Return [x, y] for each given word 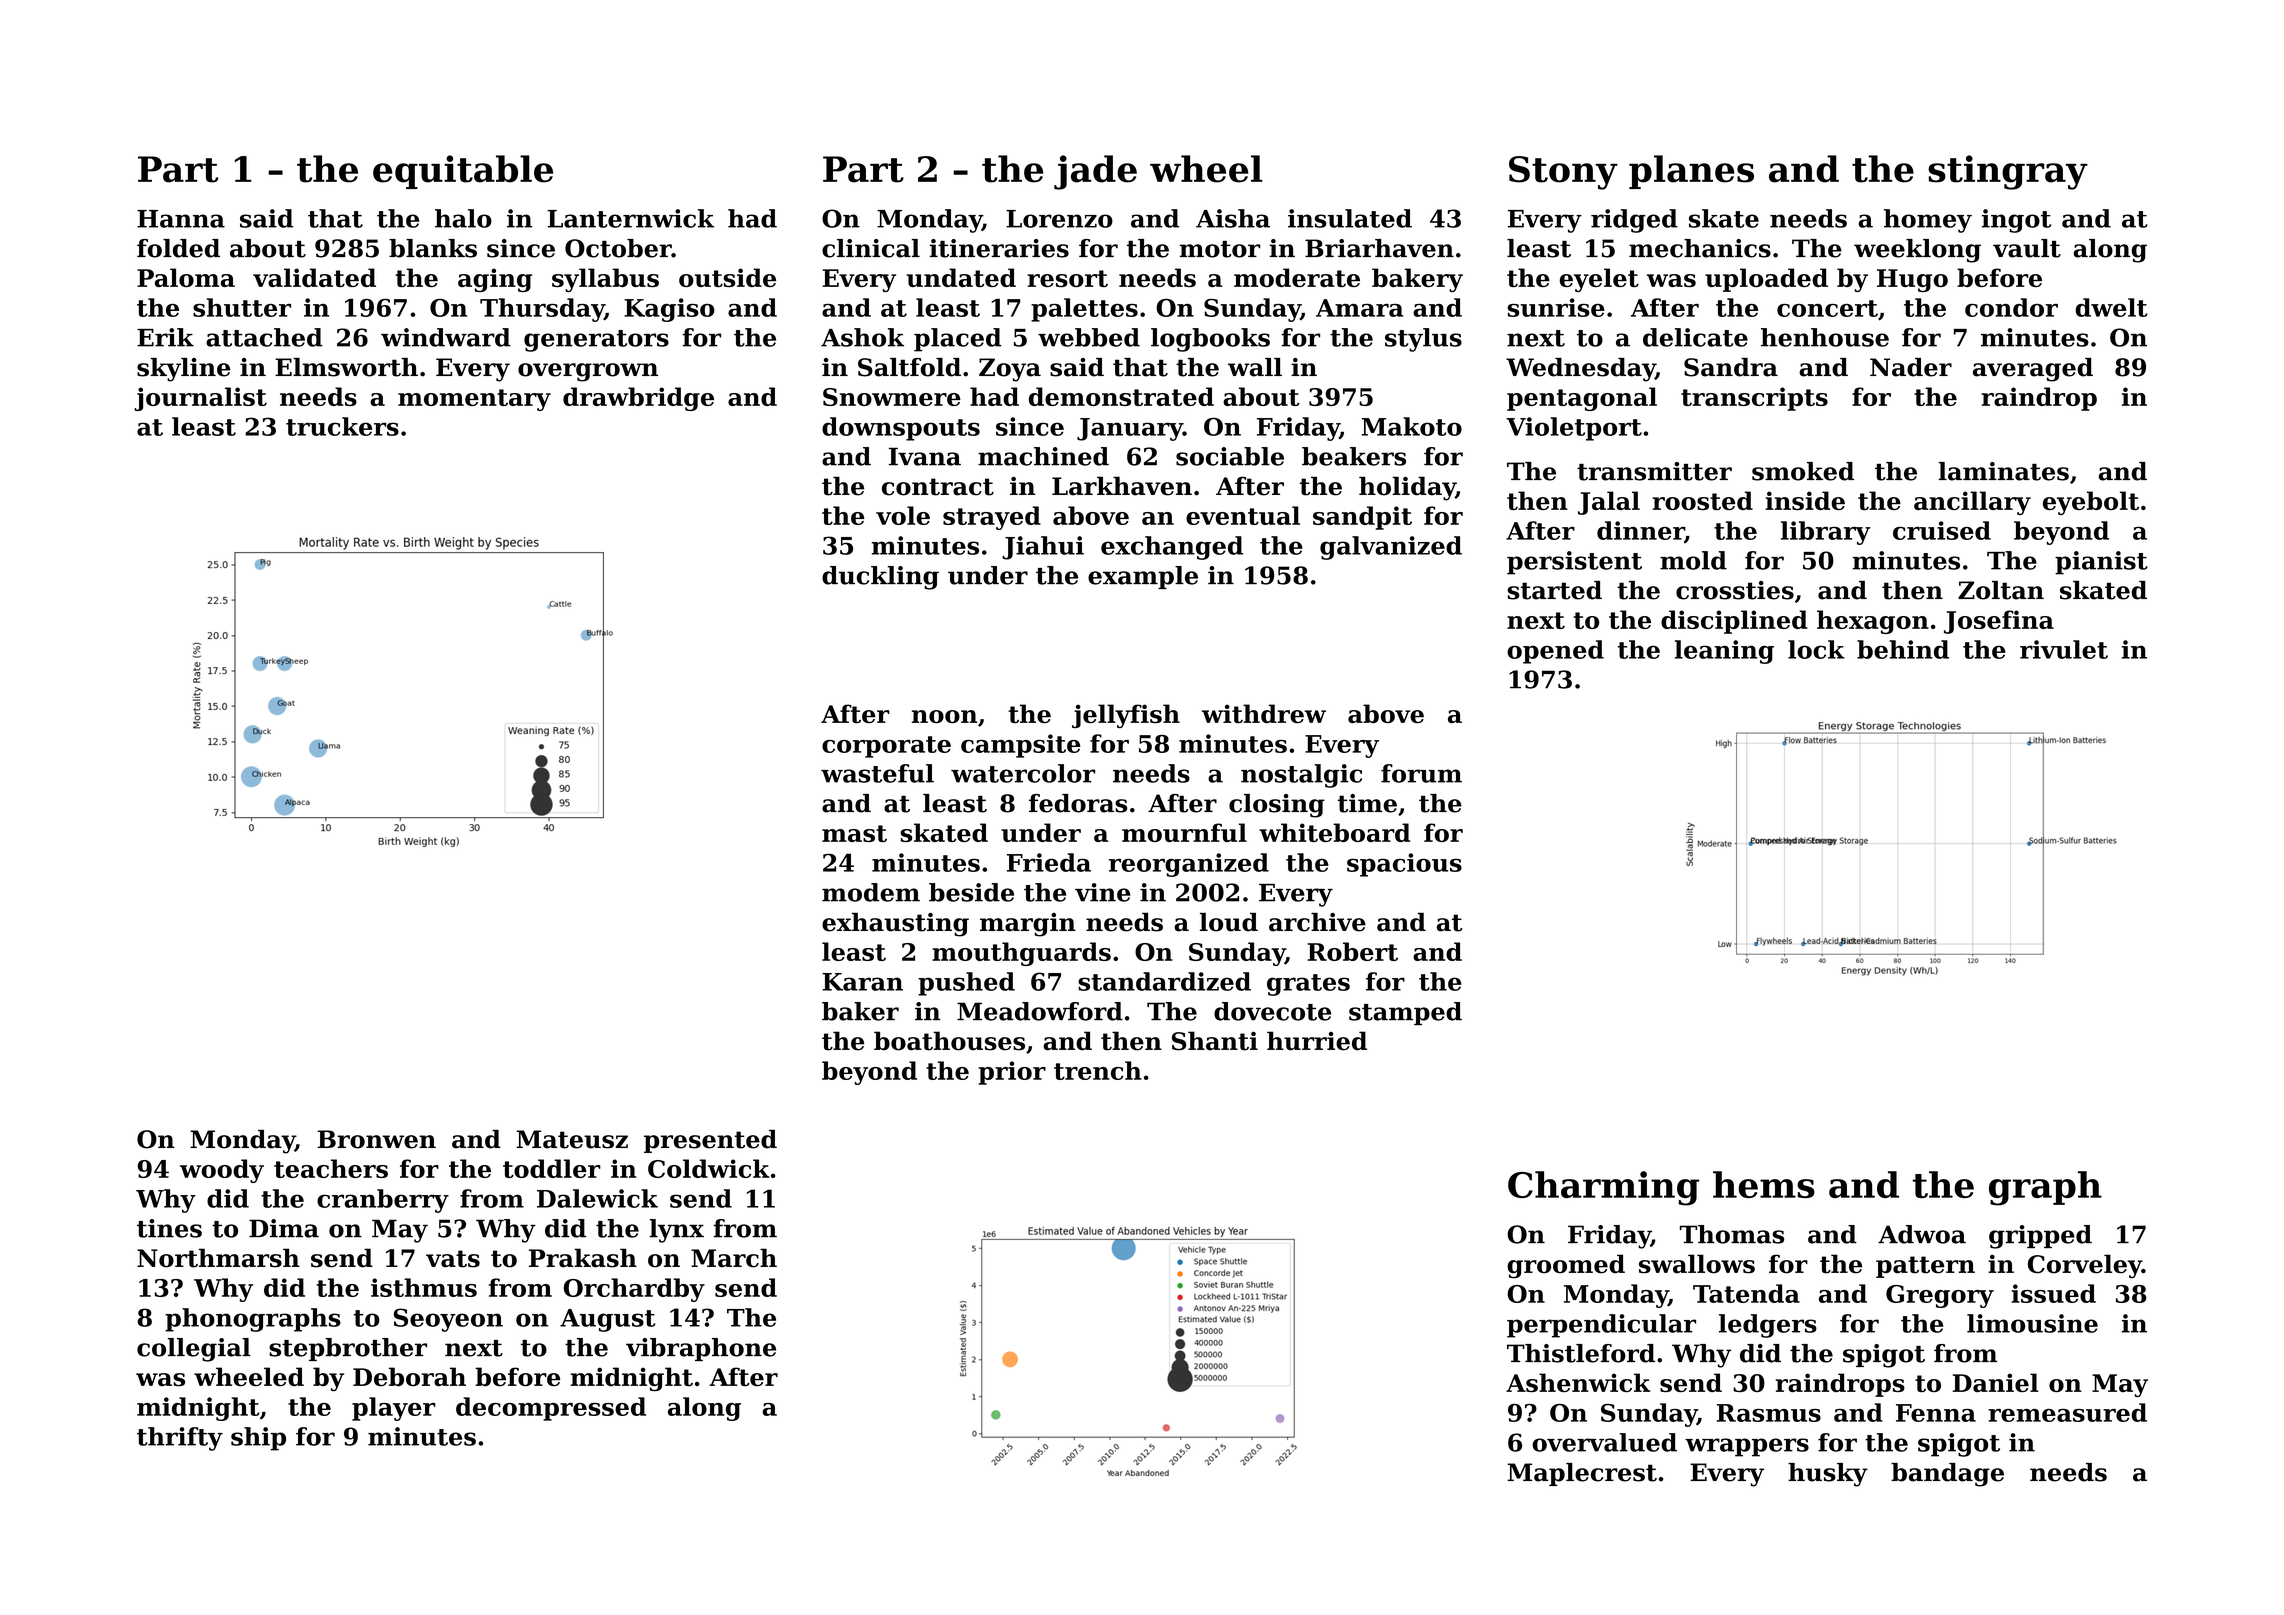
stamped [1405, 1013]
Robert [1352, 951]
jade [1095, 172]
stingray [2008, 172]
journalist [200, 399]
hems [1764, 1184]
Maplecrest [1582, 1474]
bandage [1947, 1475]
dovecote [1272, 1011]
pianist [2101, 563]
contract [938, 487]
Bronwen [377, 1139]
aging [495, 280]
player [394, 1409]
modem [871, 892]
